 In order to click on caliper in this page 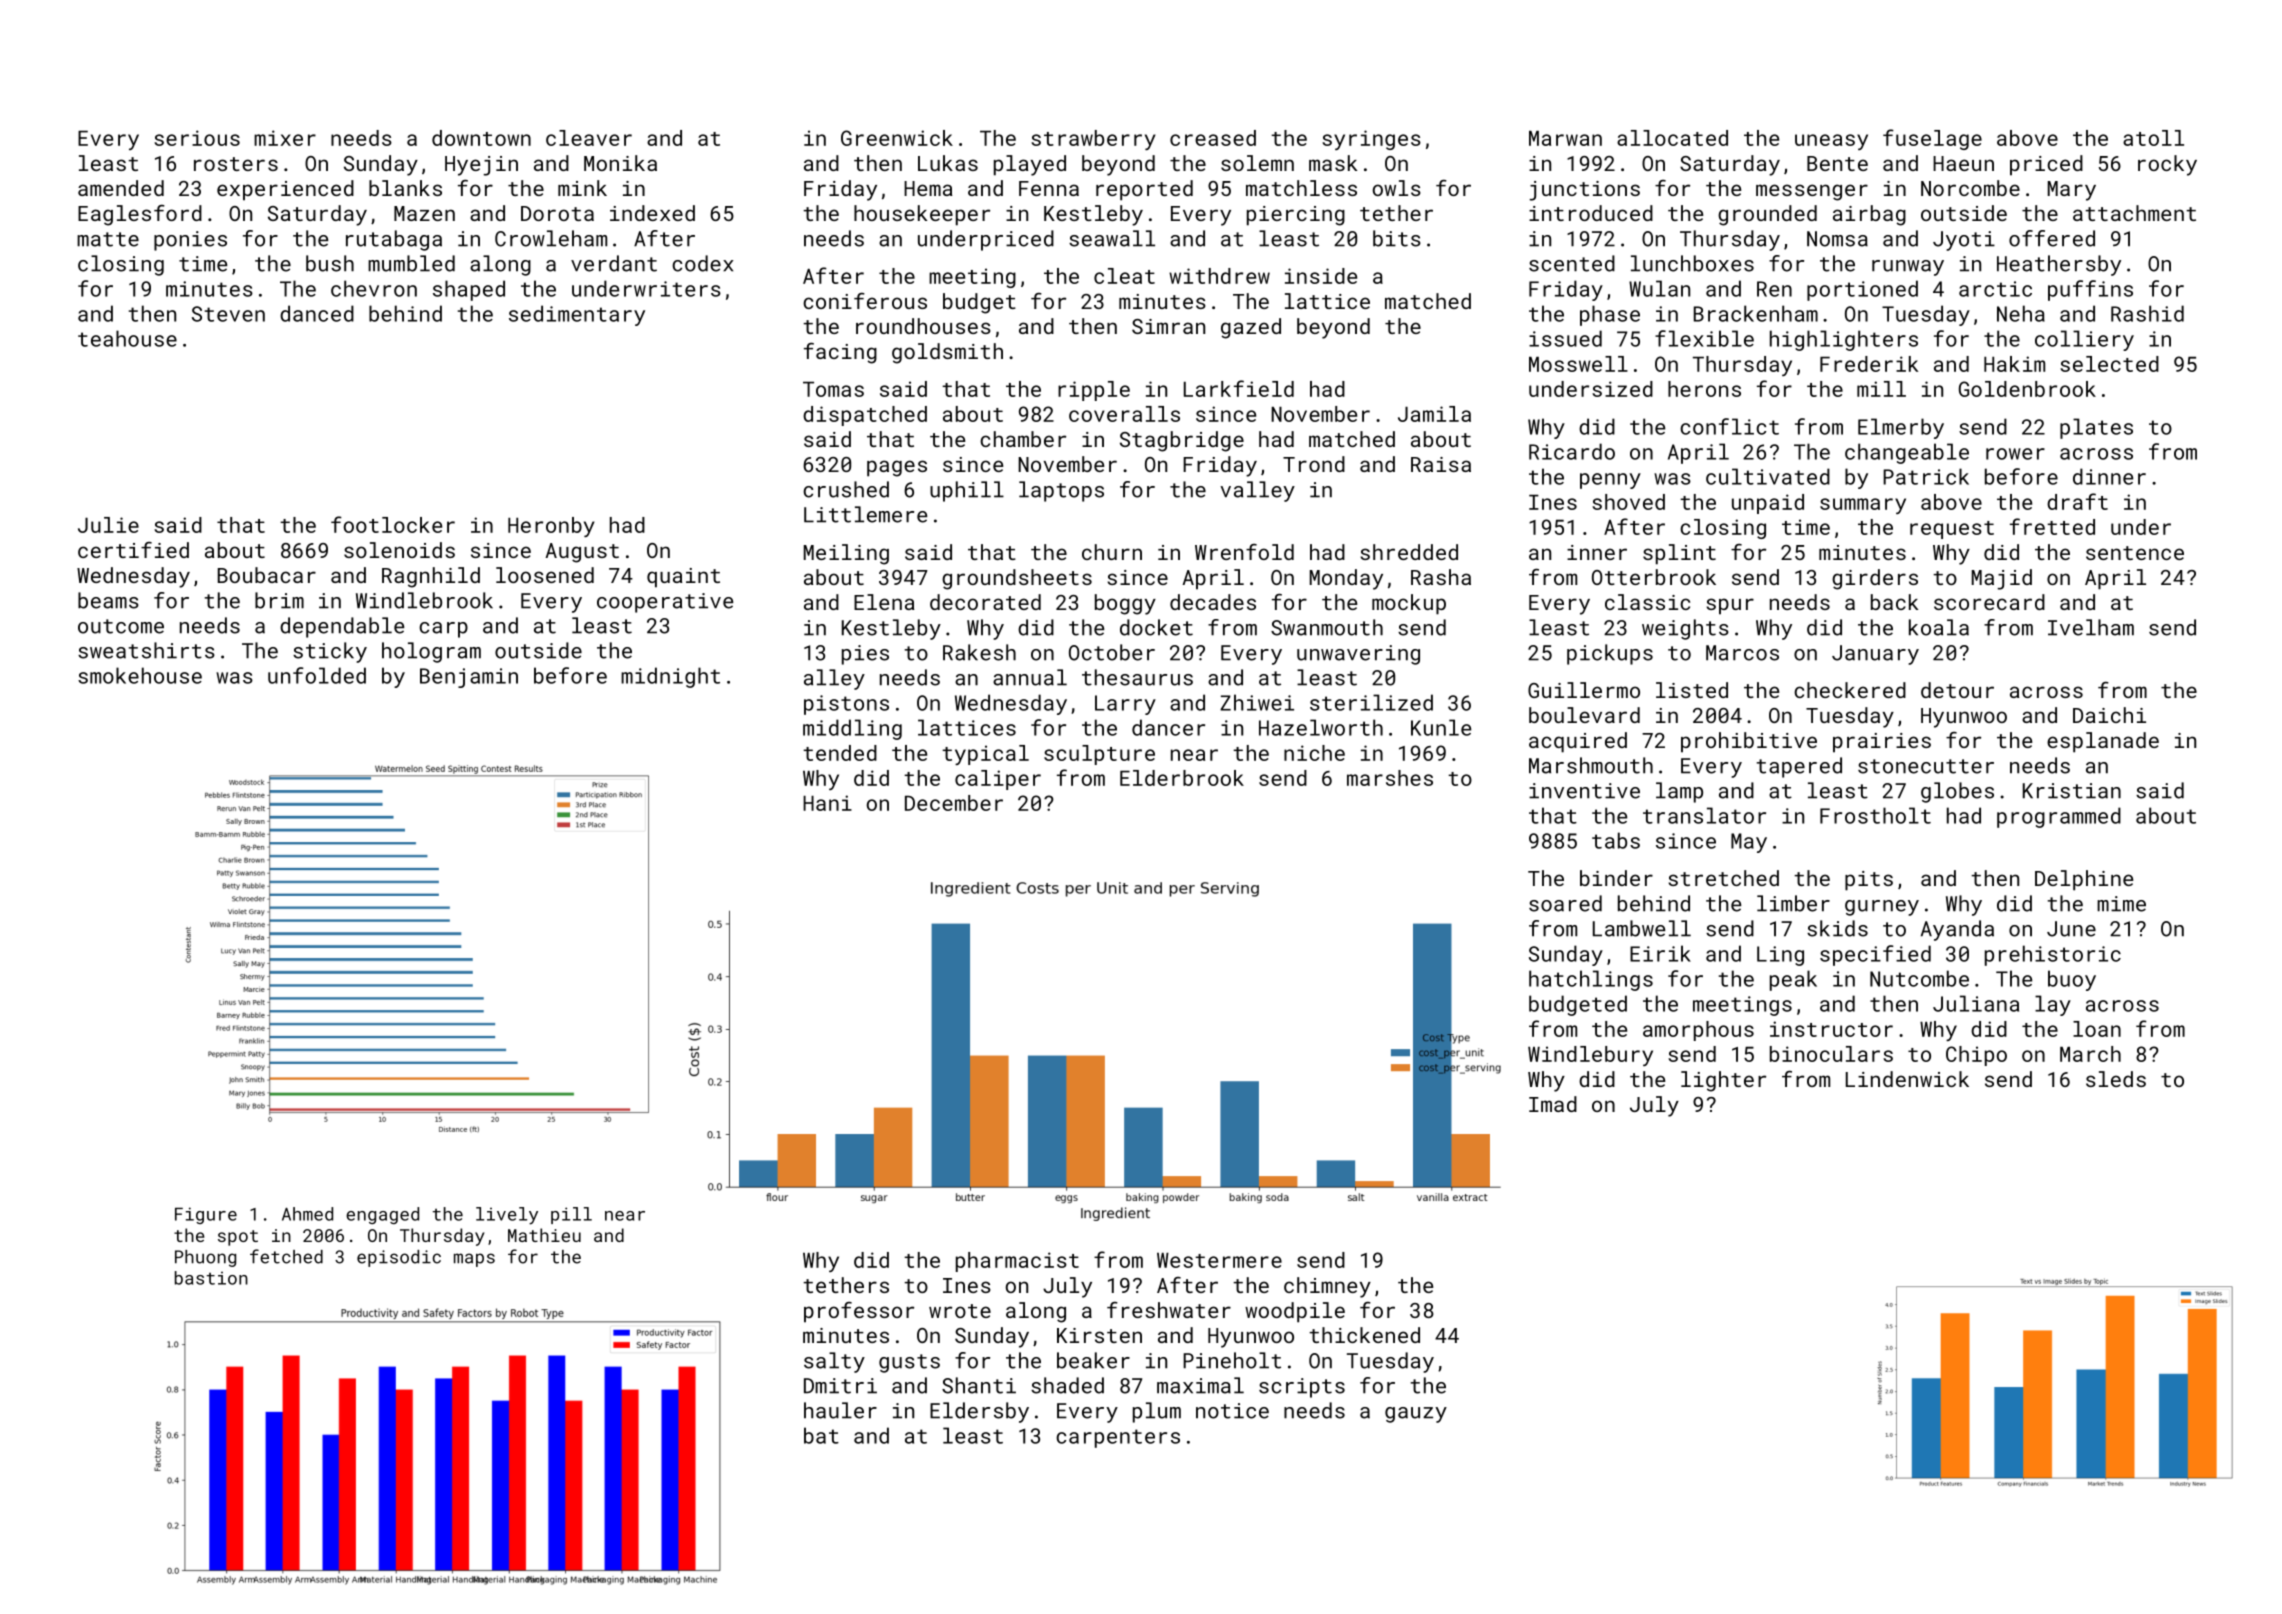, I will do `click(998, 780)`.
